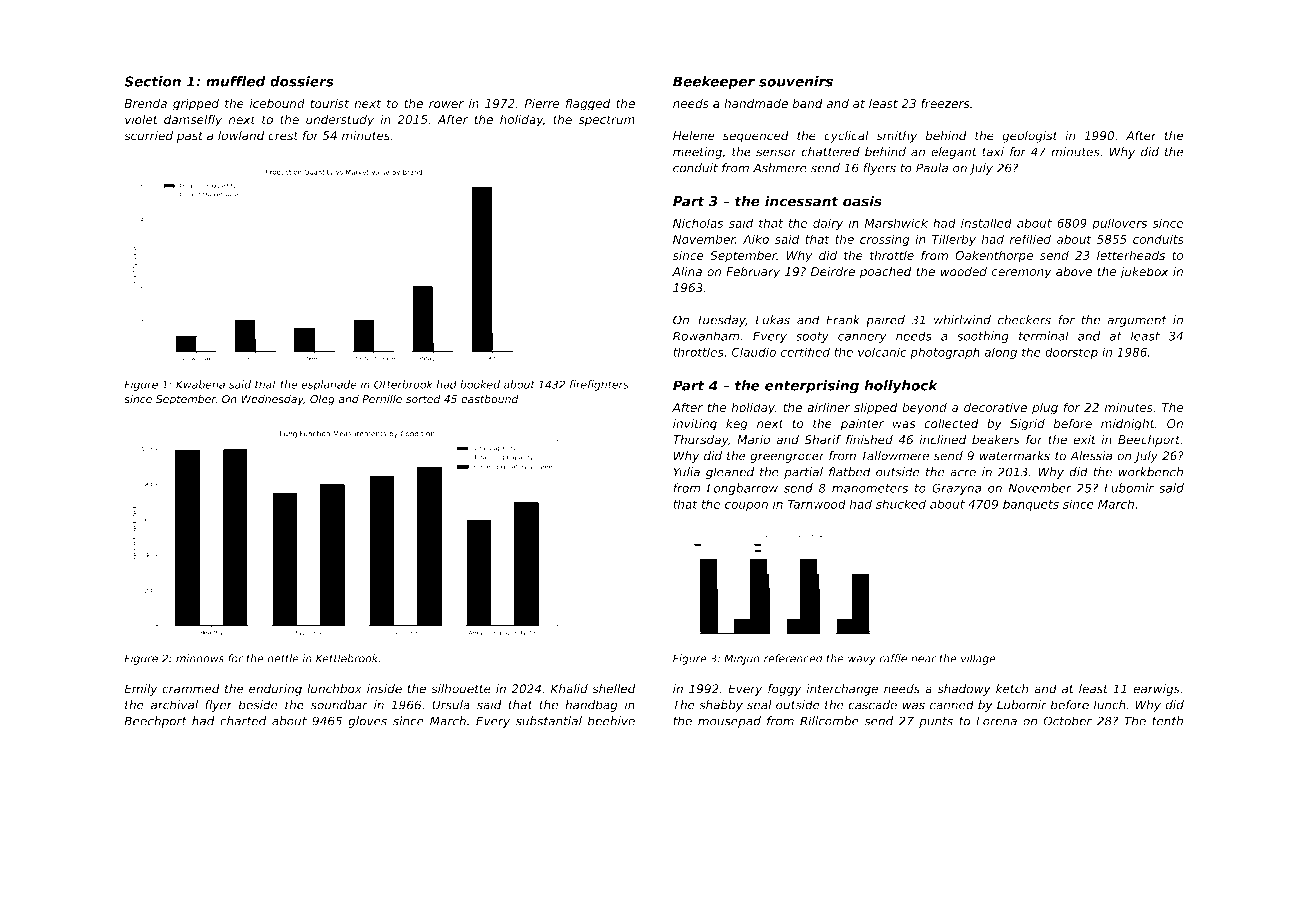 The image size is (1308, 924). What do you see at coordinates (714, 83) in the screenshot?
I see `Beekeeper` at bounding box center [714, 83].
